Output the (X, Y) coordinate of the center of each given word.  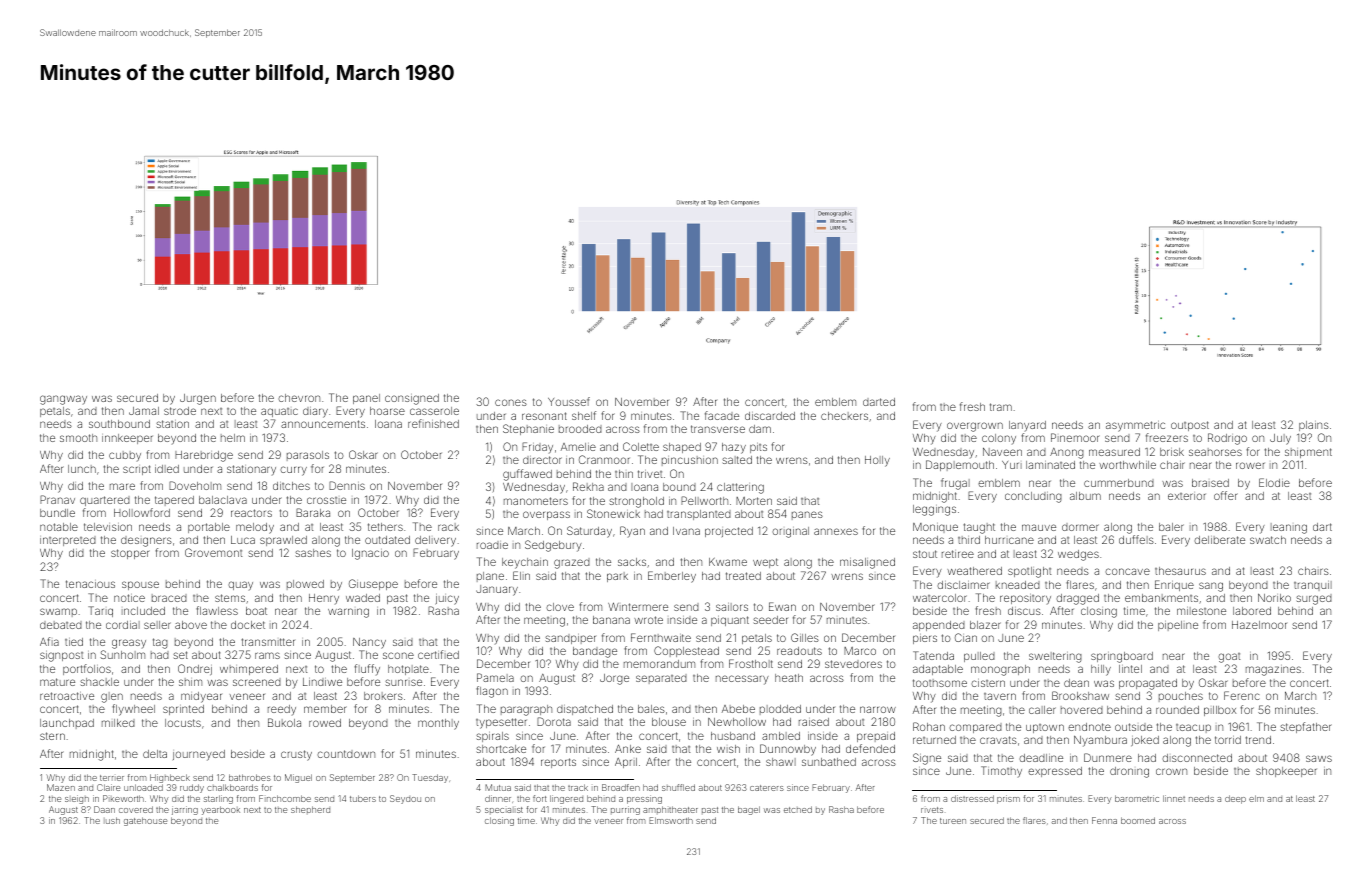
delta (155, 754)
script (137, 470)
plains (1314, 426)
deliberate (1219, 540)
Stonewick (613, 513)
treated (743, 576)
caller (1042, 710)
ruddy (192, 788)
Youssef (569, 401)
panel (366, 399)
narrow (878, 709)
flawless (217, 610)
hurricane (1009, 540)
